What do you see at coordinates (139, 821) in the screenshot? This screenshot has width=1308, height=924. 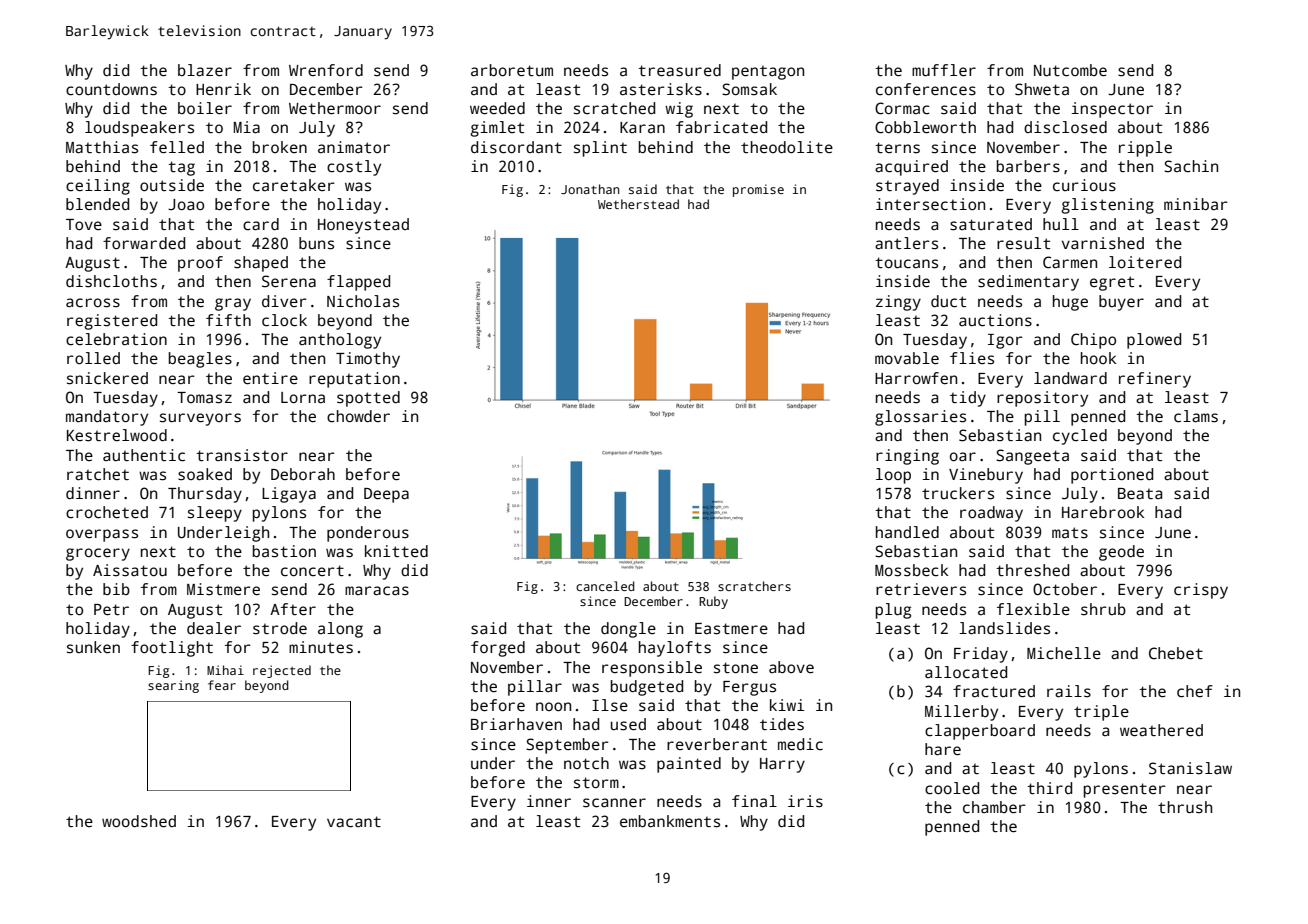 I see `woodshed` at bounding box center [139, 821].
